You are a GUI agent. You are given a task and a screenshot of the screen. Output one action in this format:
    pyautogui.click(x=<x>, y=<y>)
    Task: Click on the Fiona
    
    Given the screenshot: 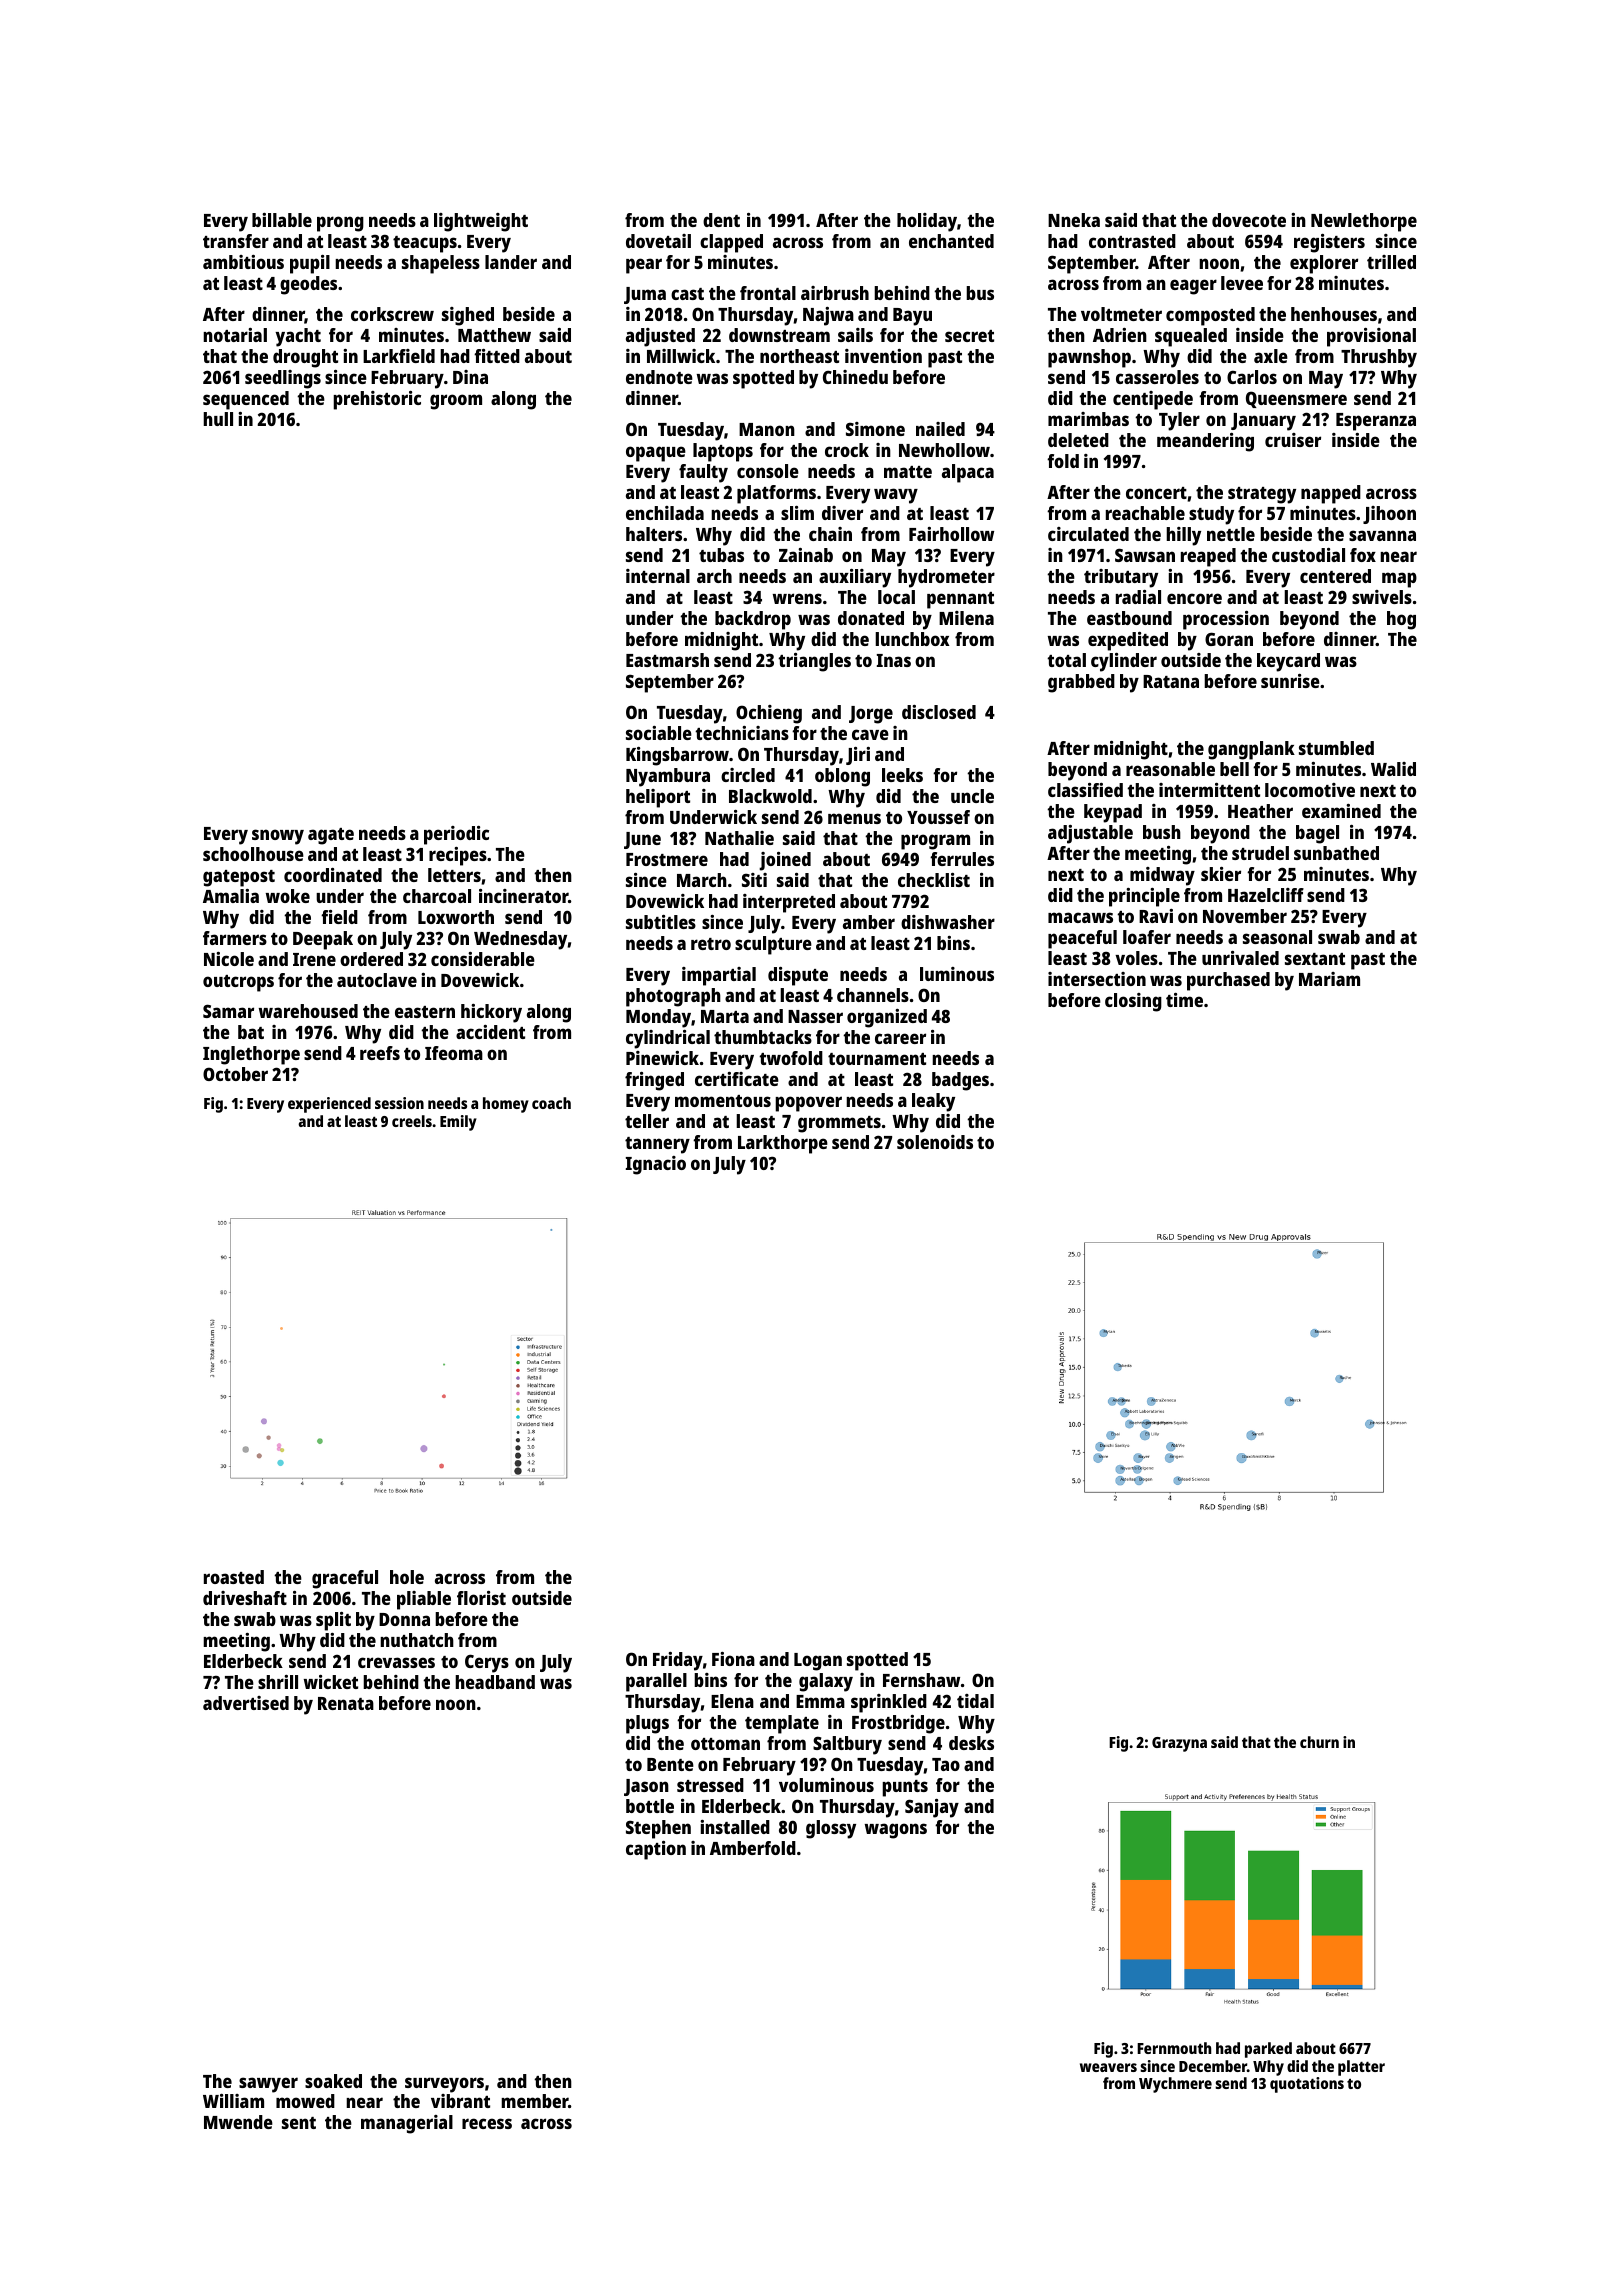 What is the action you would take?
    pyautogui.click(x=733, y=1659)
